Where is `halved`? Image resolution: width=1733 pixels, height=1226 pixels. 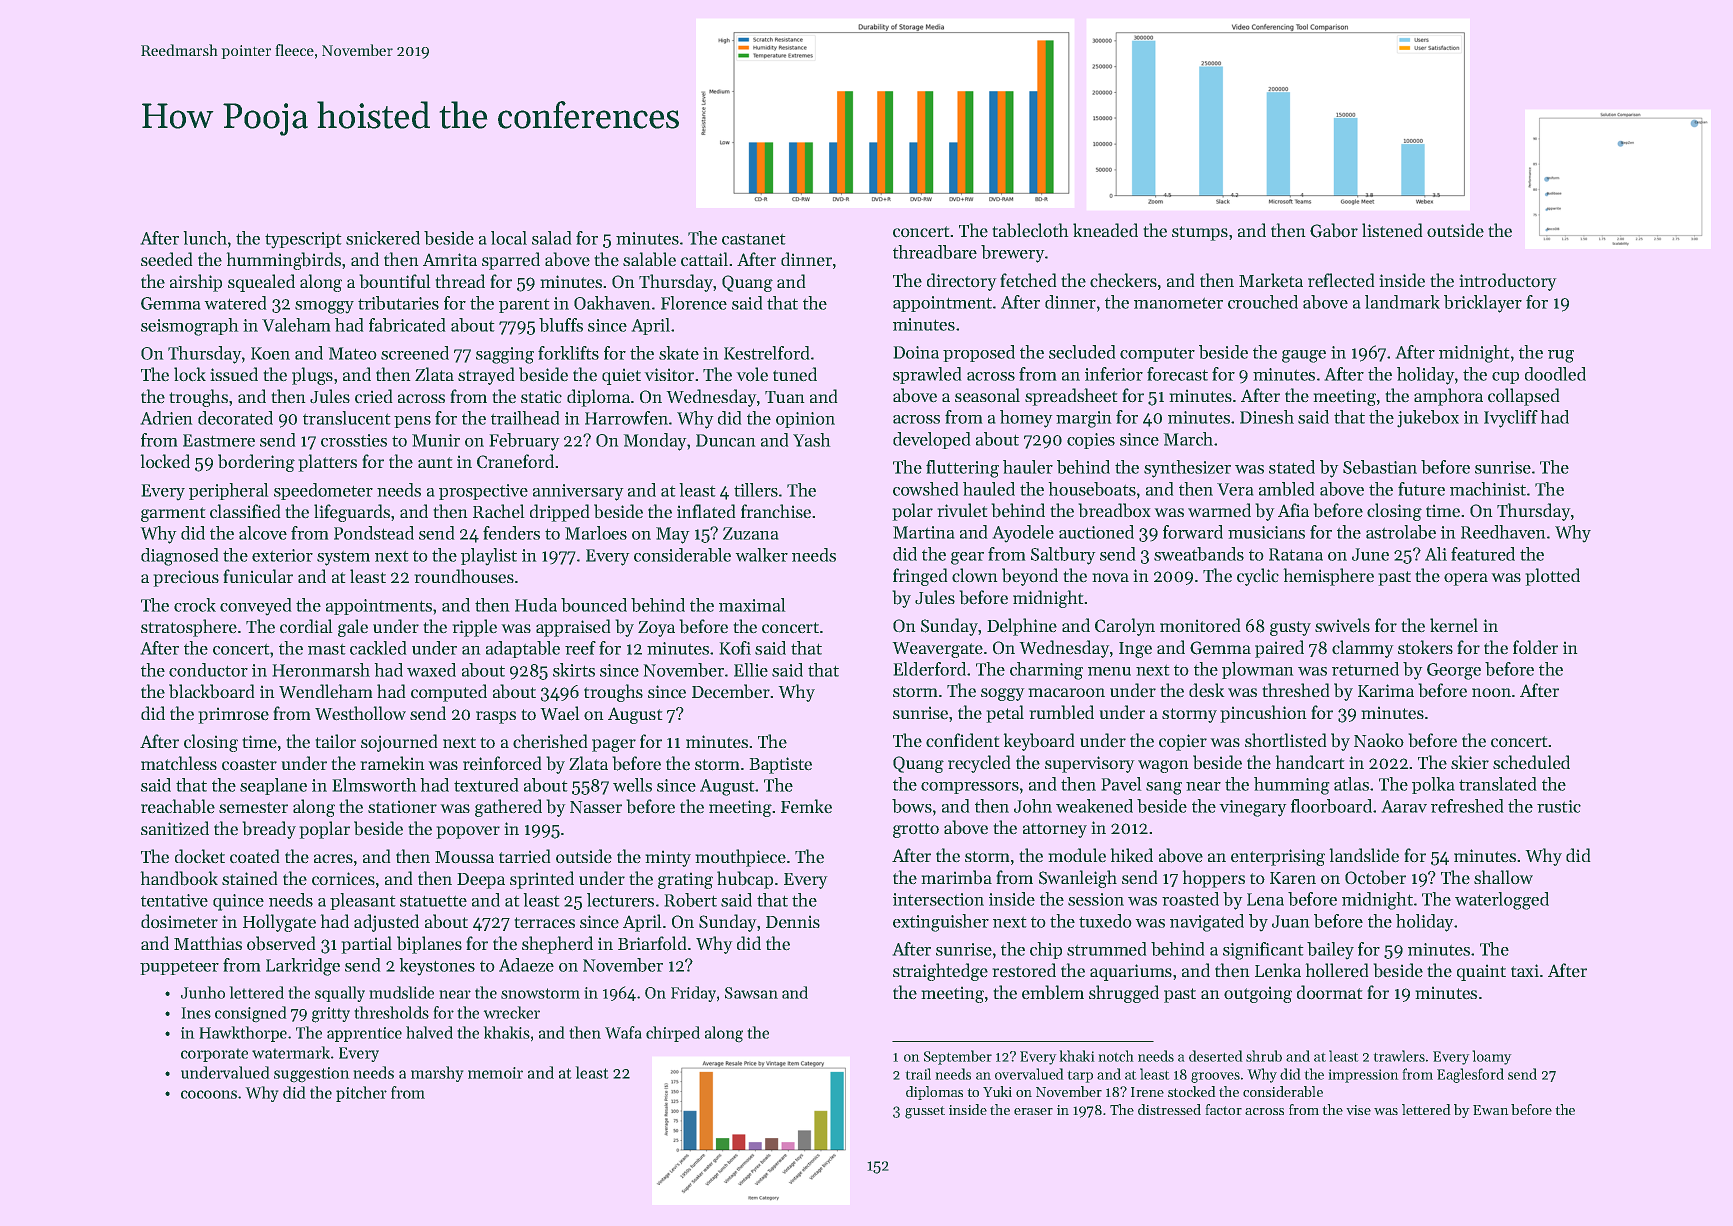 halved is located at coordinates (429, 1032).
